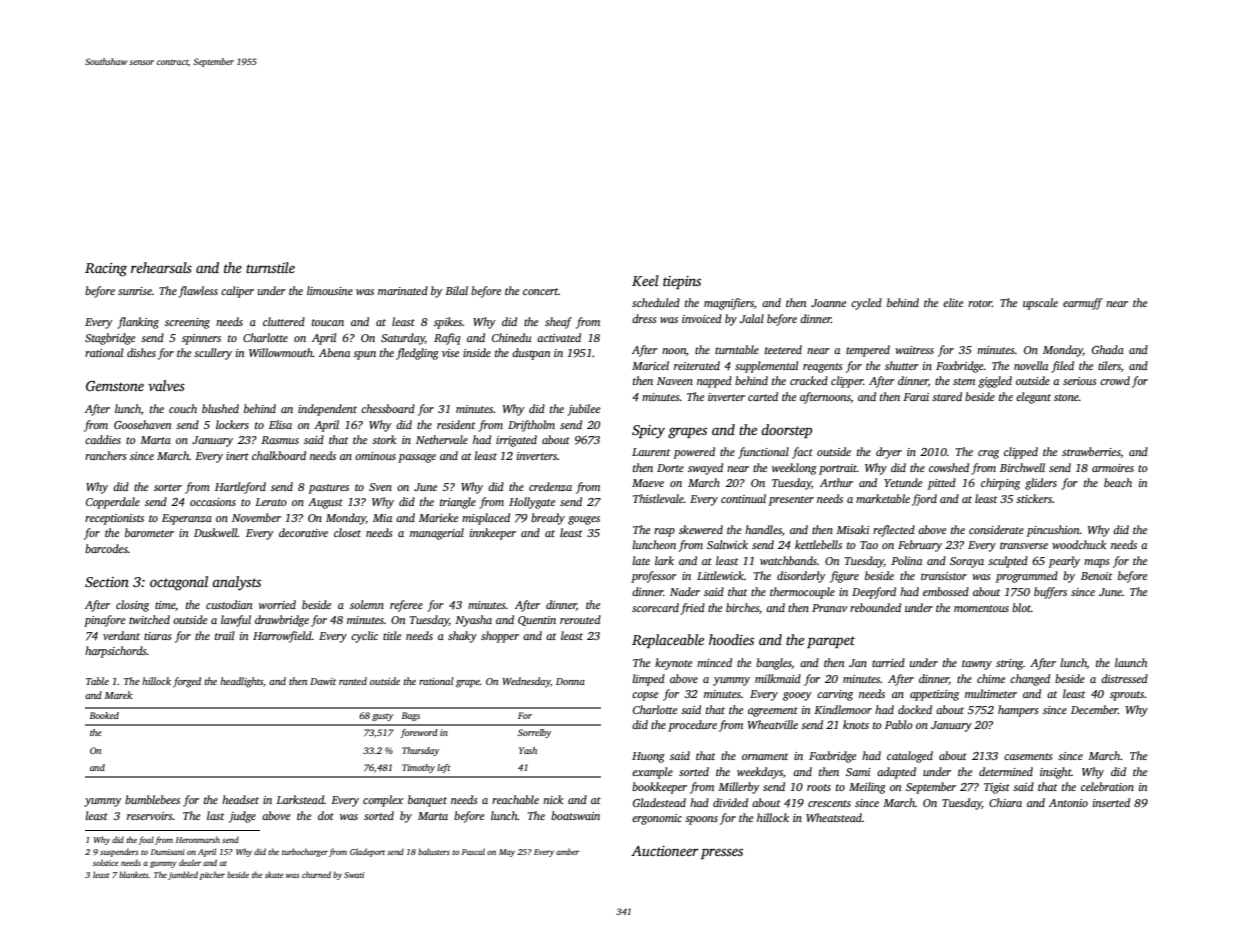 Image resolution: width=1233 pixels, height=952 pixels. What do you see at coordinates (187, 682) in the screenshot?
I see `forged` at bounding box center [187, 682].
